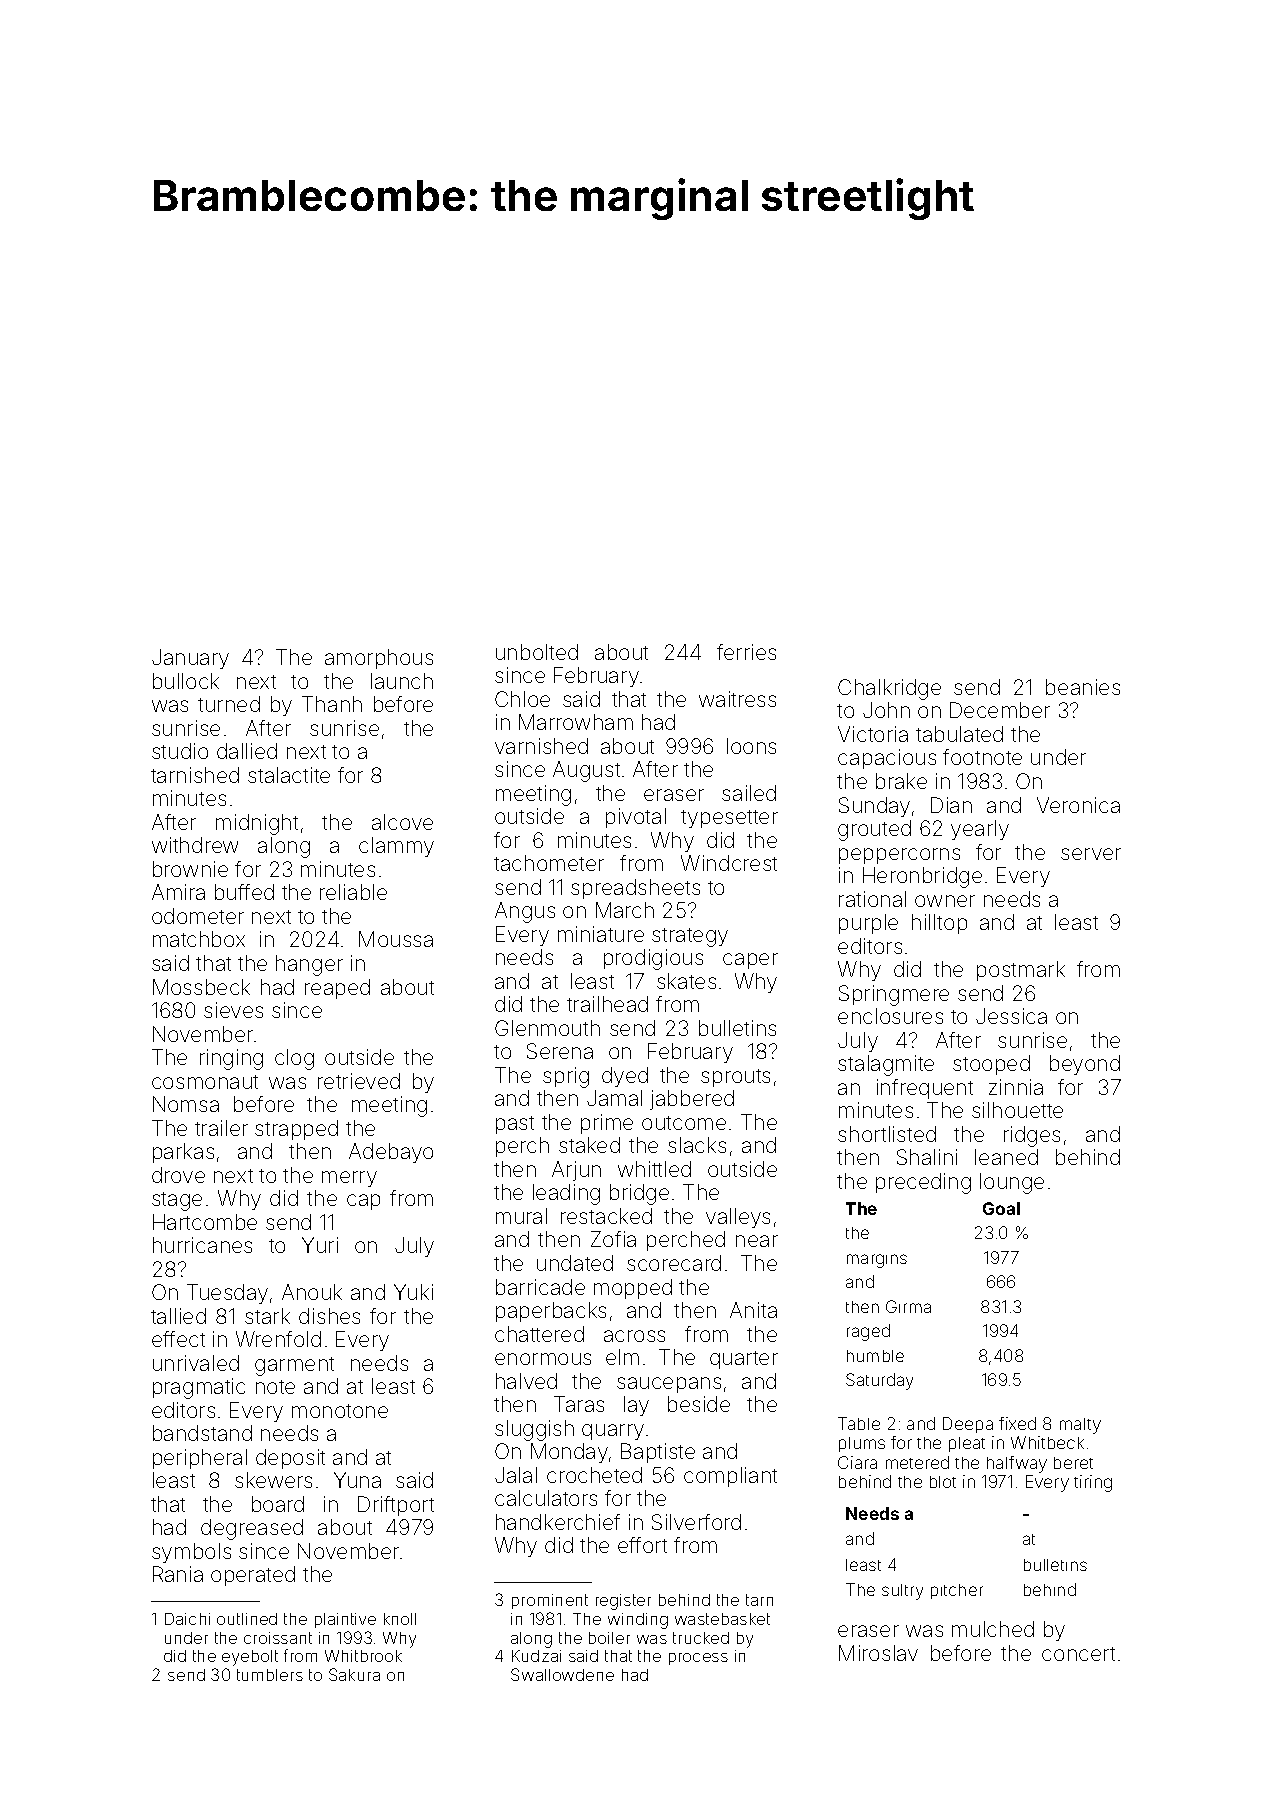 The height and width of the screenshot is (1800, 1273). Describe the element at coordinates (889, 689) in the screenshot. I see `Chalkridge` at that location.
